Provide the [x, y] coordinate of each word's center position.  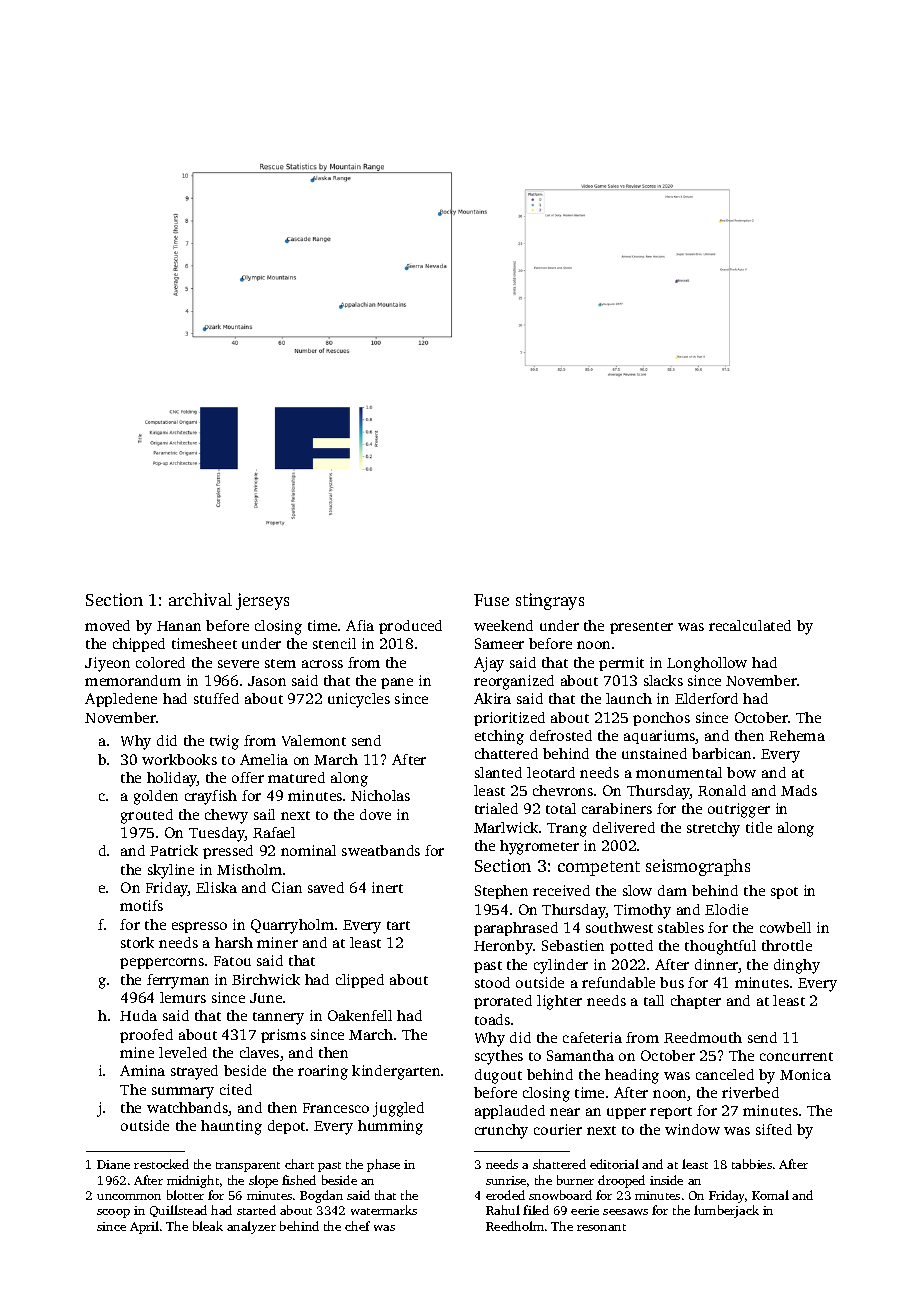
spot [784, 893]
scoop [113, 1213]
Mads [799, 790]
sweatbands [381, 850]
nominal [308, 850]
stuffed [216, 698]
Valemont [314, 740]
